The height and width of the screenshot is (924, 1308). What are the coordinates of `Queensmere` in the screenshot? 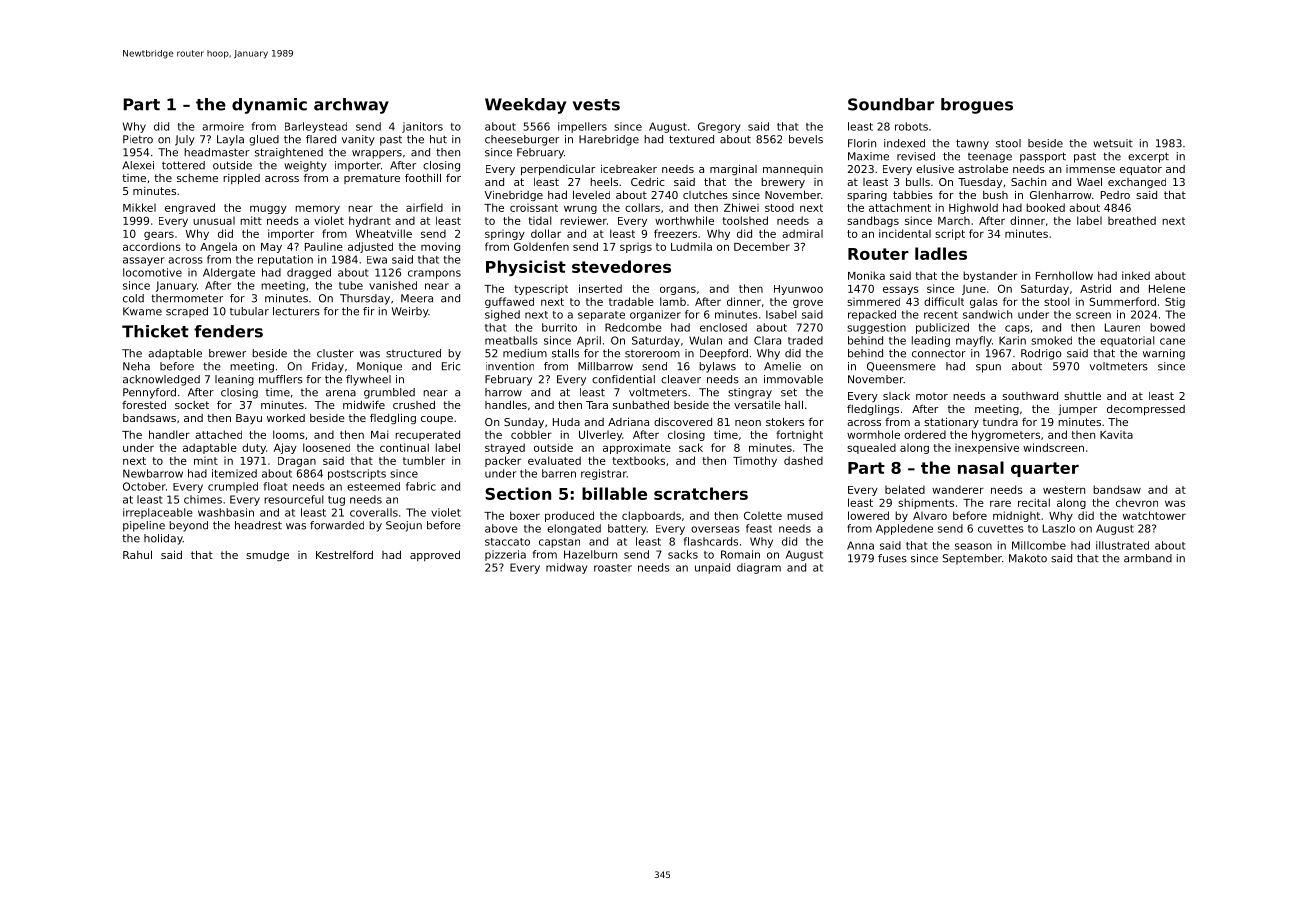 It's located at (901, 367).
